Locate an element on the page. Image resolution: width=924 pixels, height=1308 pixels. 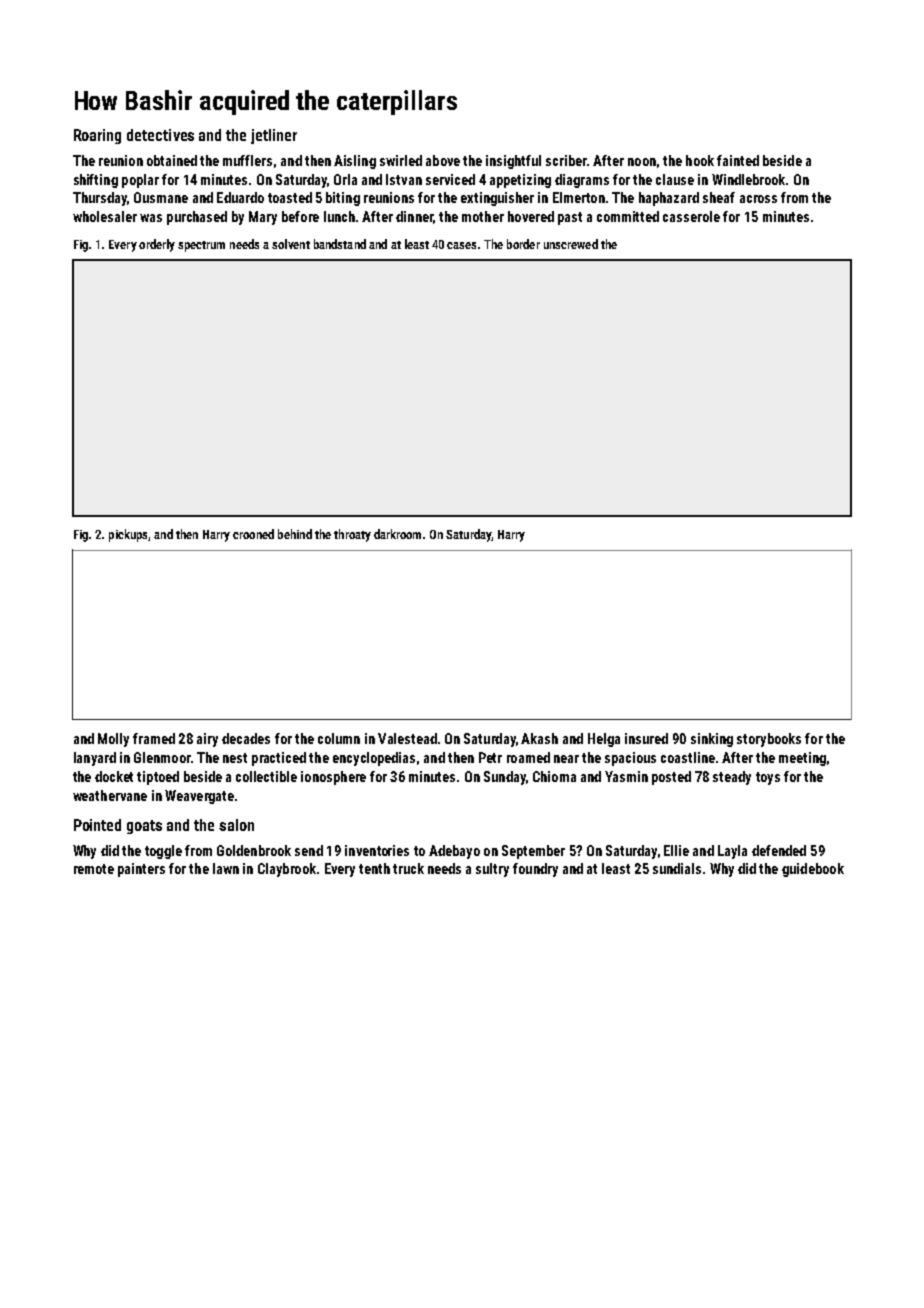
insured is located at coordinates (646, 738).
